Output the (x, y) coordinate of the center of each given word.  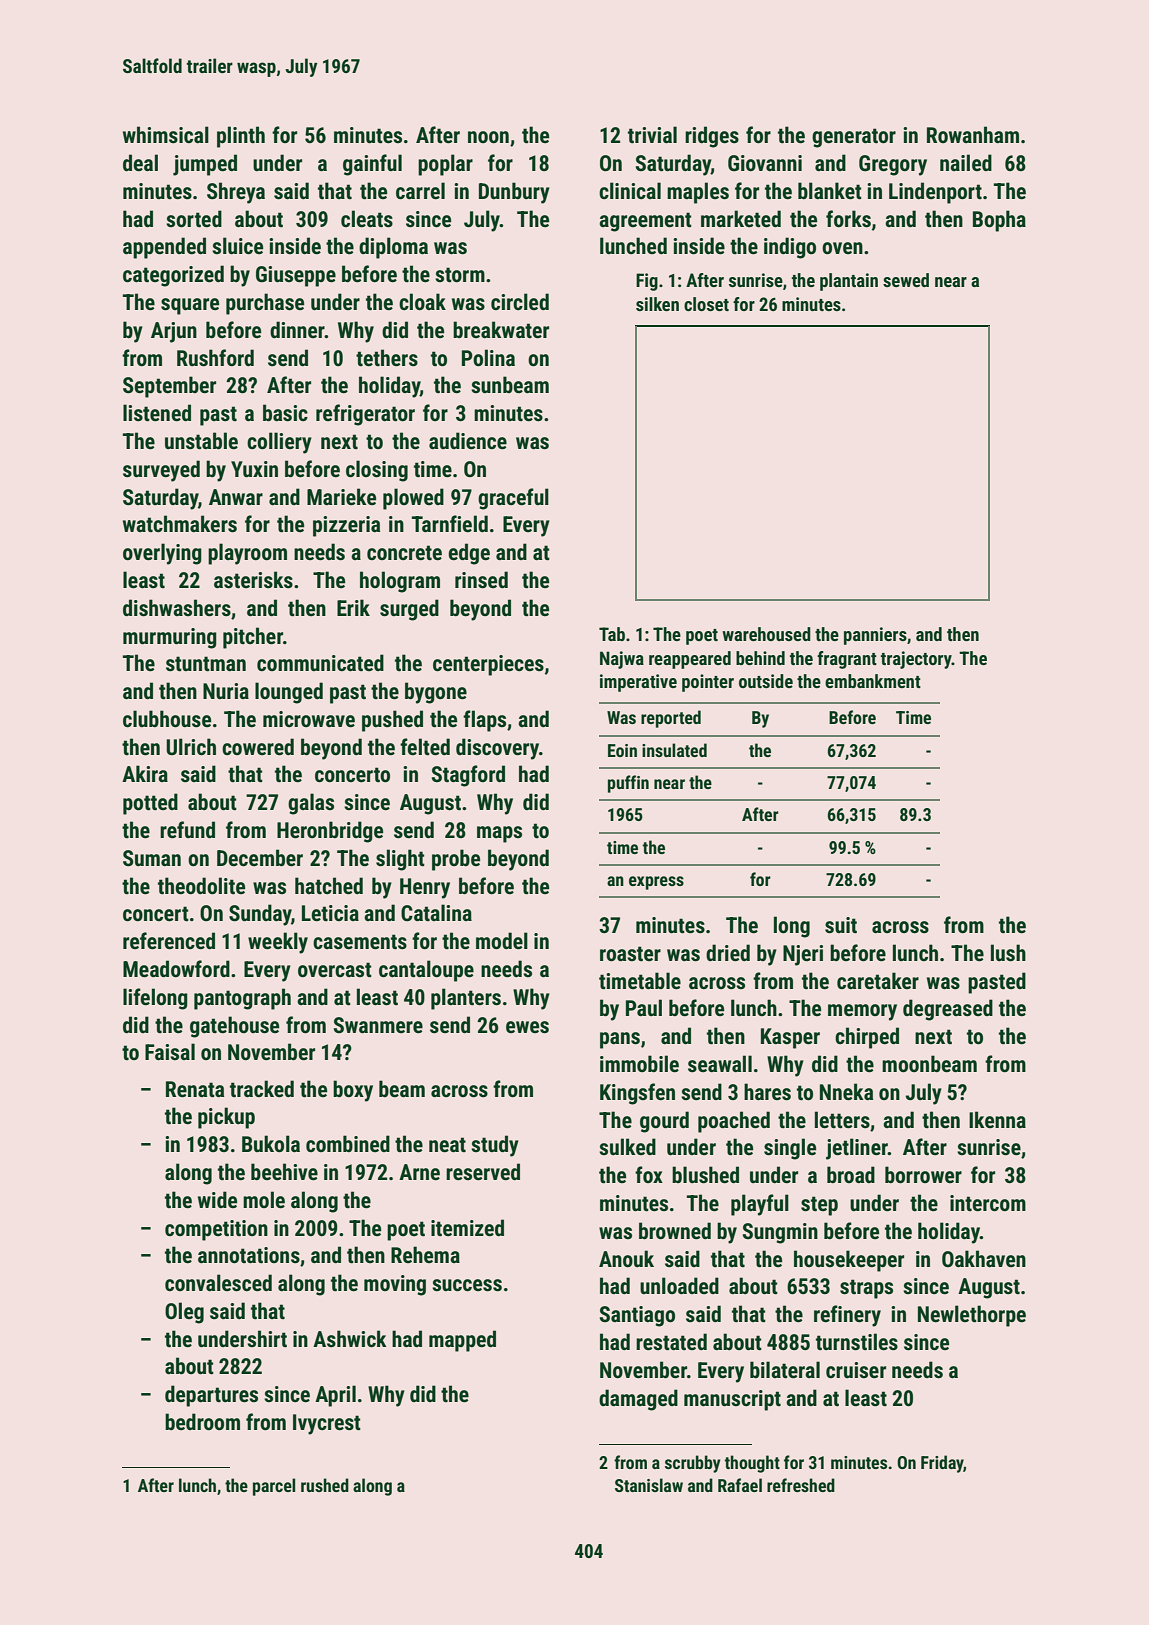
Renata (195, 1089)
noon (488, 137)
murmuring (170, 638)
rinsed (481, 580)
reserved (483, 1172)
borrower (923, 1174)
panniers (875, 636)
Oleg (184, 1313)
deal (140, 162)
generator (854, 138)
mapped (462, 1341)
